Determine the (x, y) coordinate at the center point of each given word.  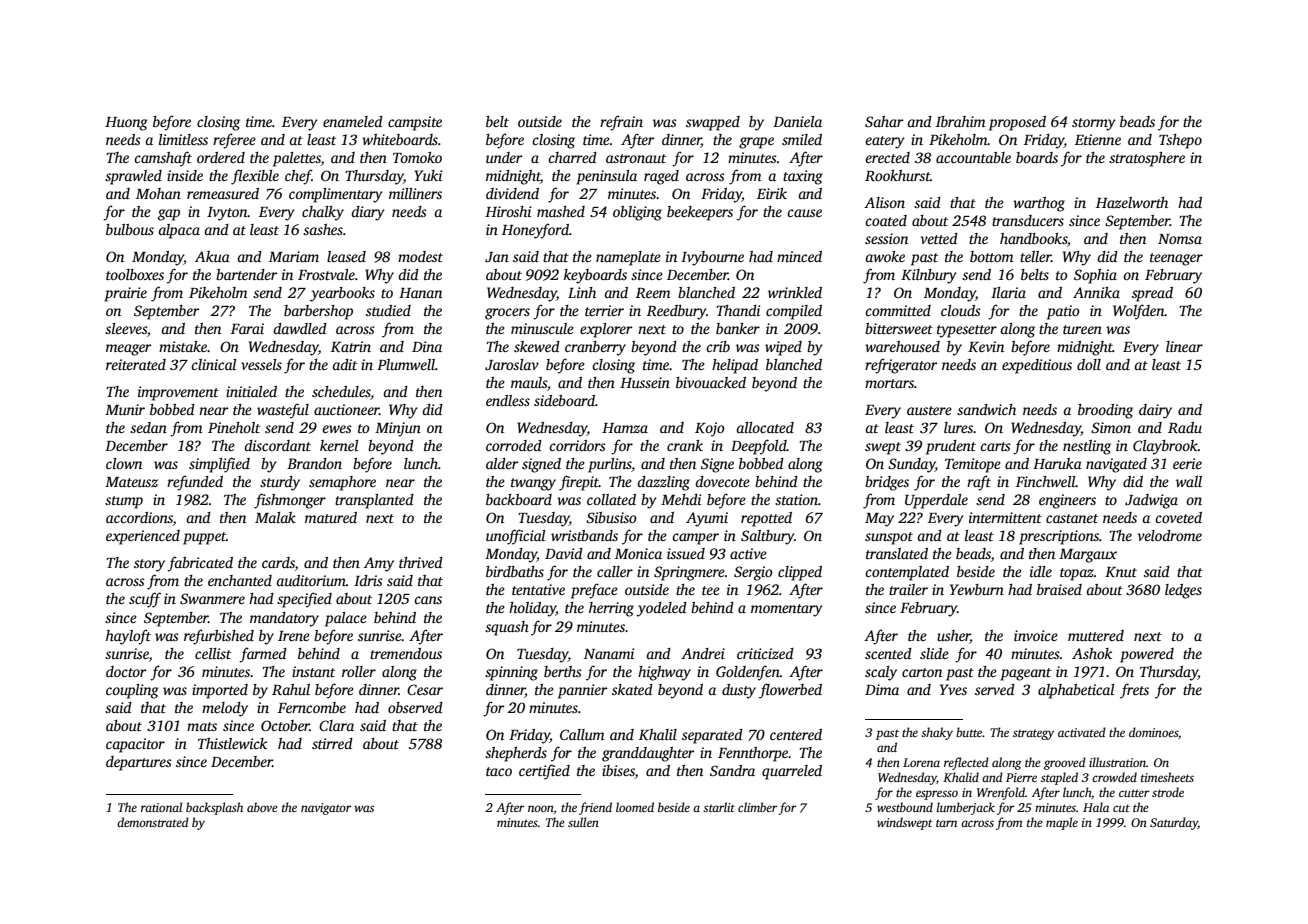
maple (1062, 823)
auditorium (311, 580)
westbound (905, 807)
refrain (621, 123)
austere (929, 410)
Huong (126, 124)
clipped (800, 573)
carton (922, 672)
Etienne (1098, 139)
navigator (326, 809)
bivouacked (711, 382)
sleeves (126, 328)
